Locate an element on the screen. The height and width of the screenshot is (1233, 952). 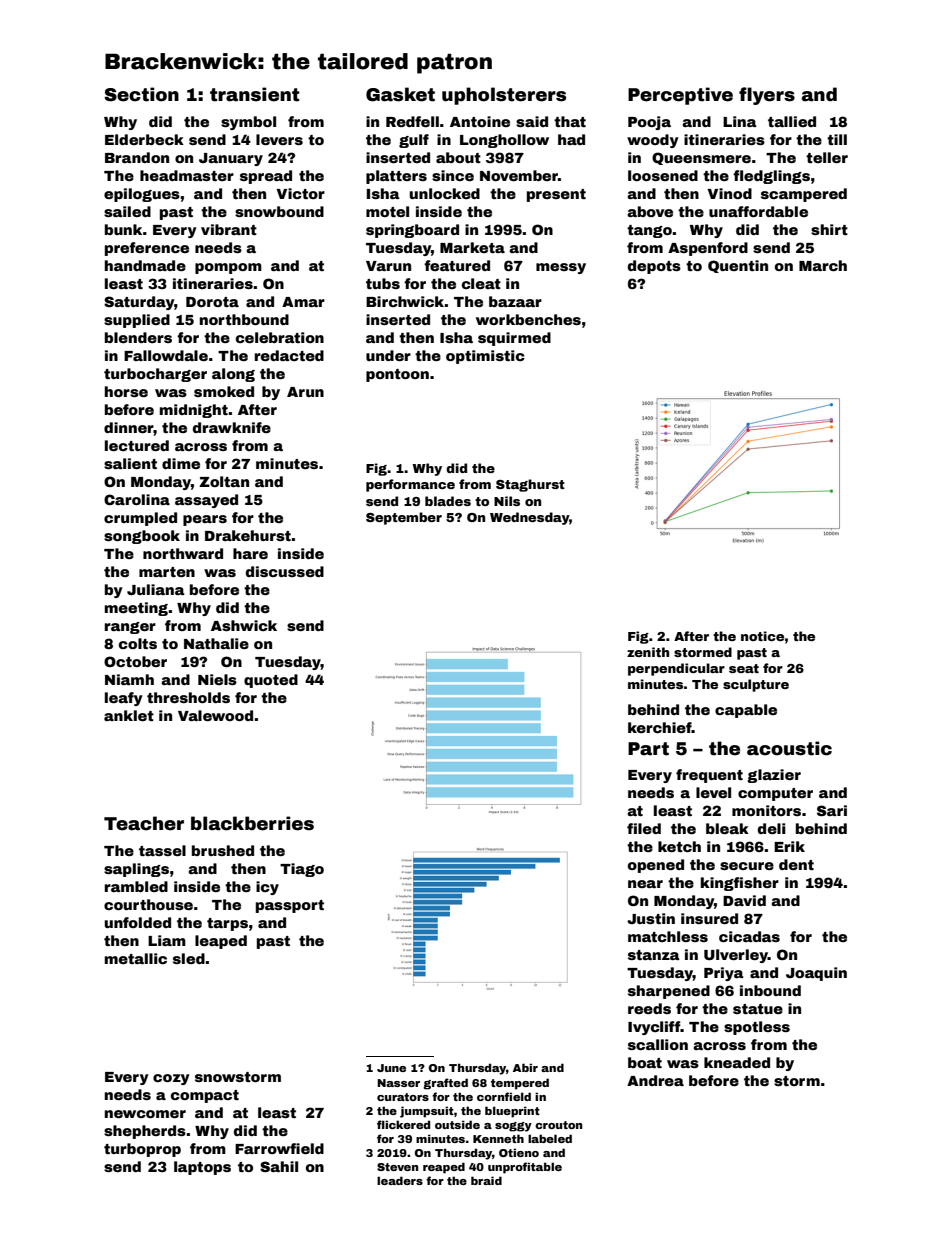
transient is located at coordinates (254, 94).
